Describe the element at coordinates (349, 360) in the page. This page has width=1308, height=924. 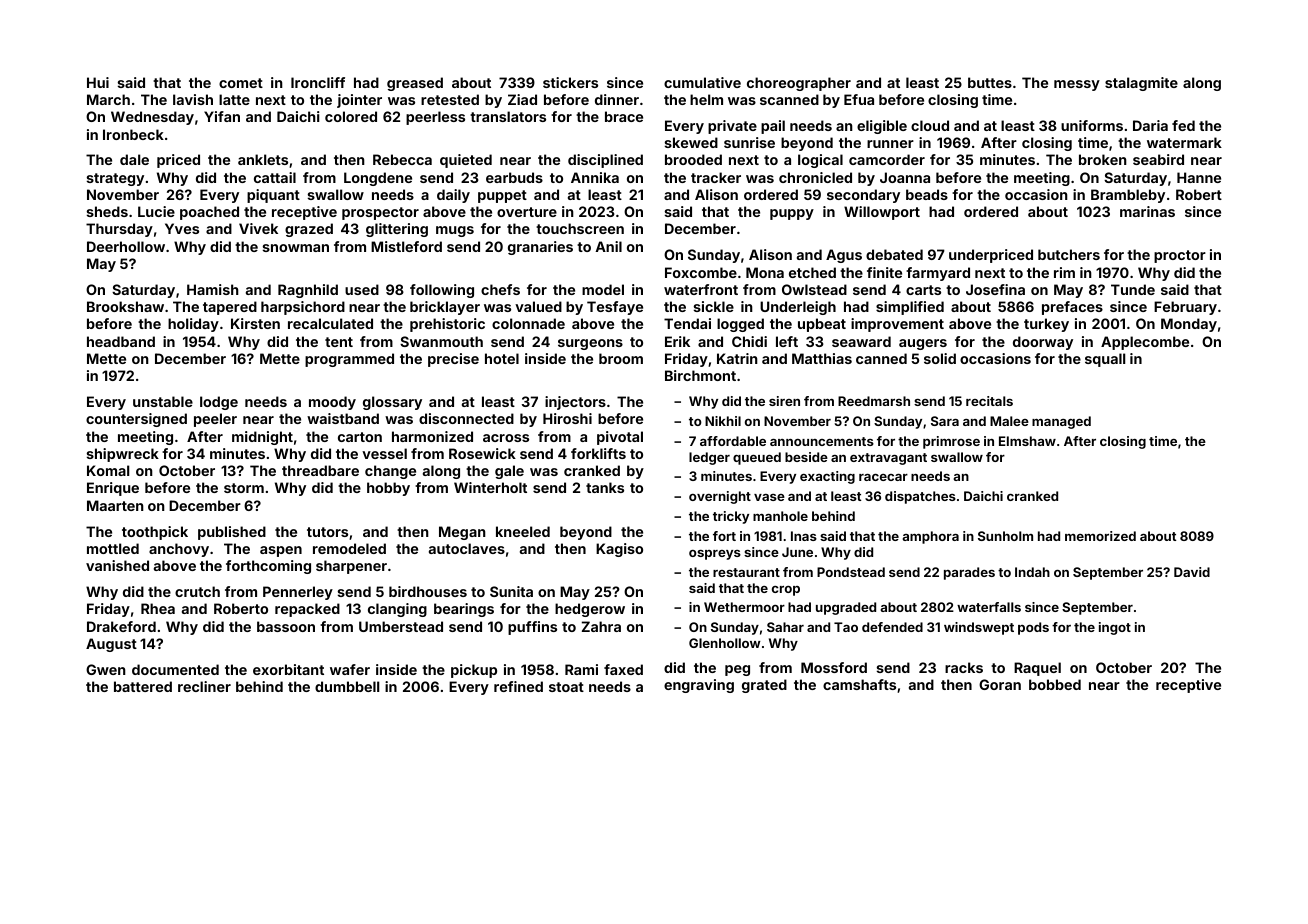
I see `programmed` at that location.
